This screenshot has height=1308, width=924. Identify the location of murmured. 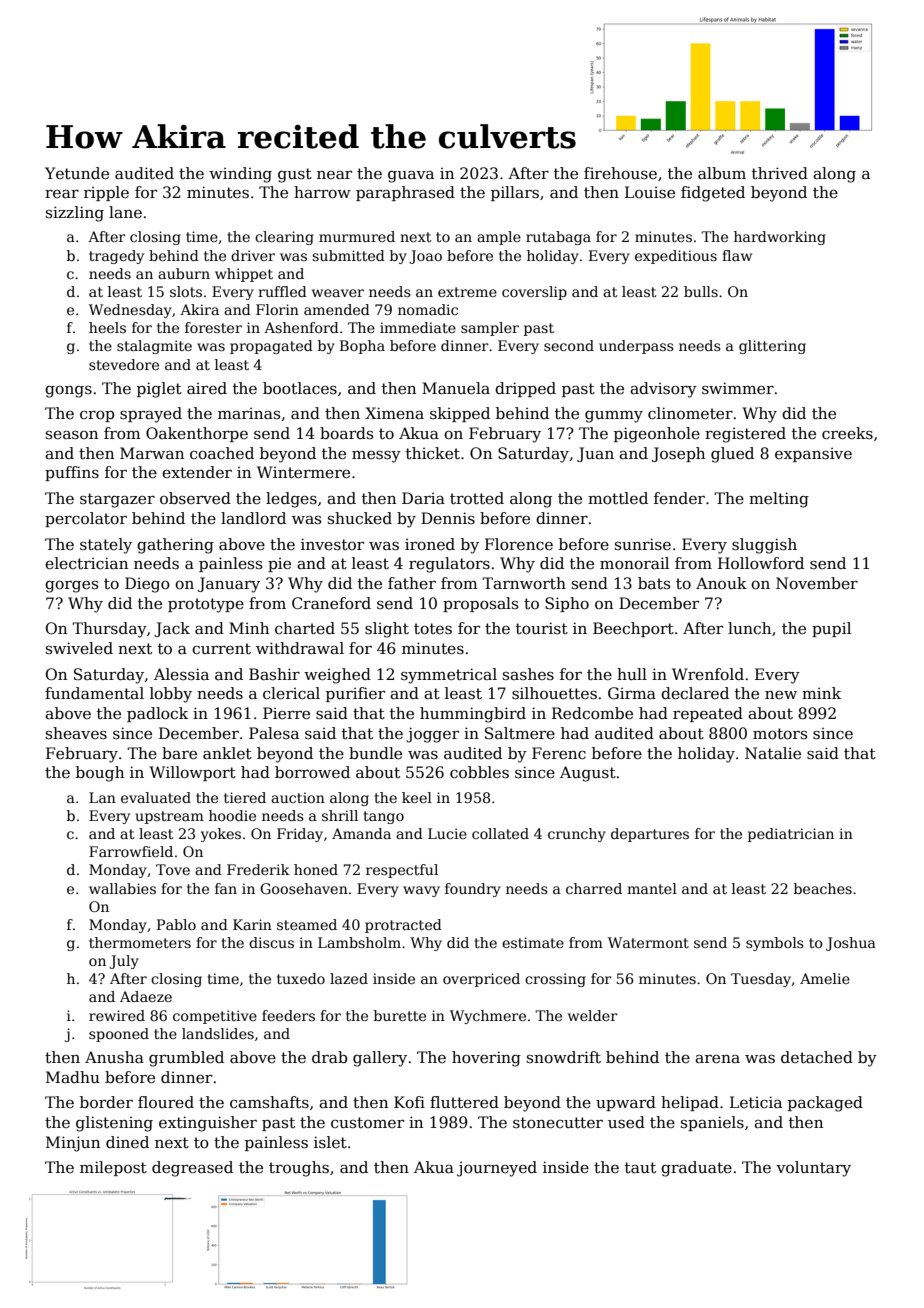
(357, 236).
